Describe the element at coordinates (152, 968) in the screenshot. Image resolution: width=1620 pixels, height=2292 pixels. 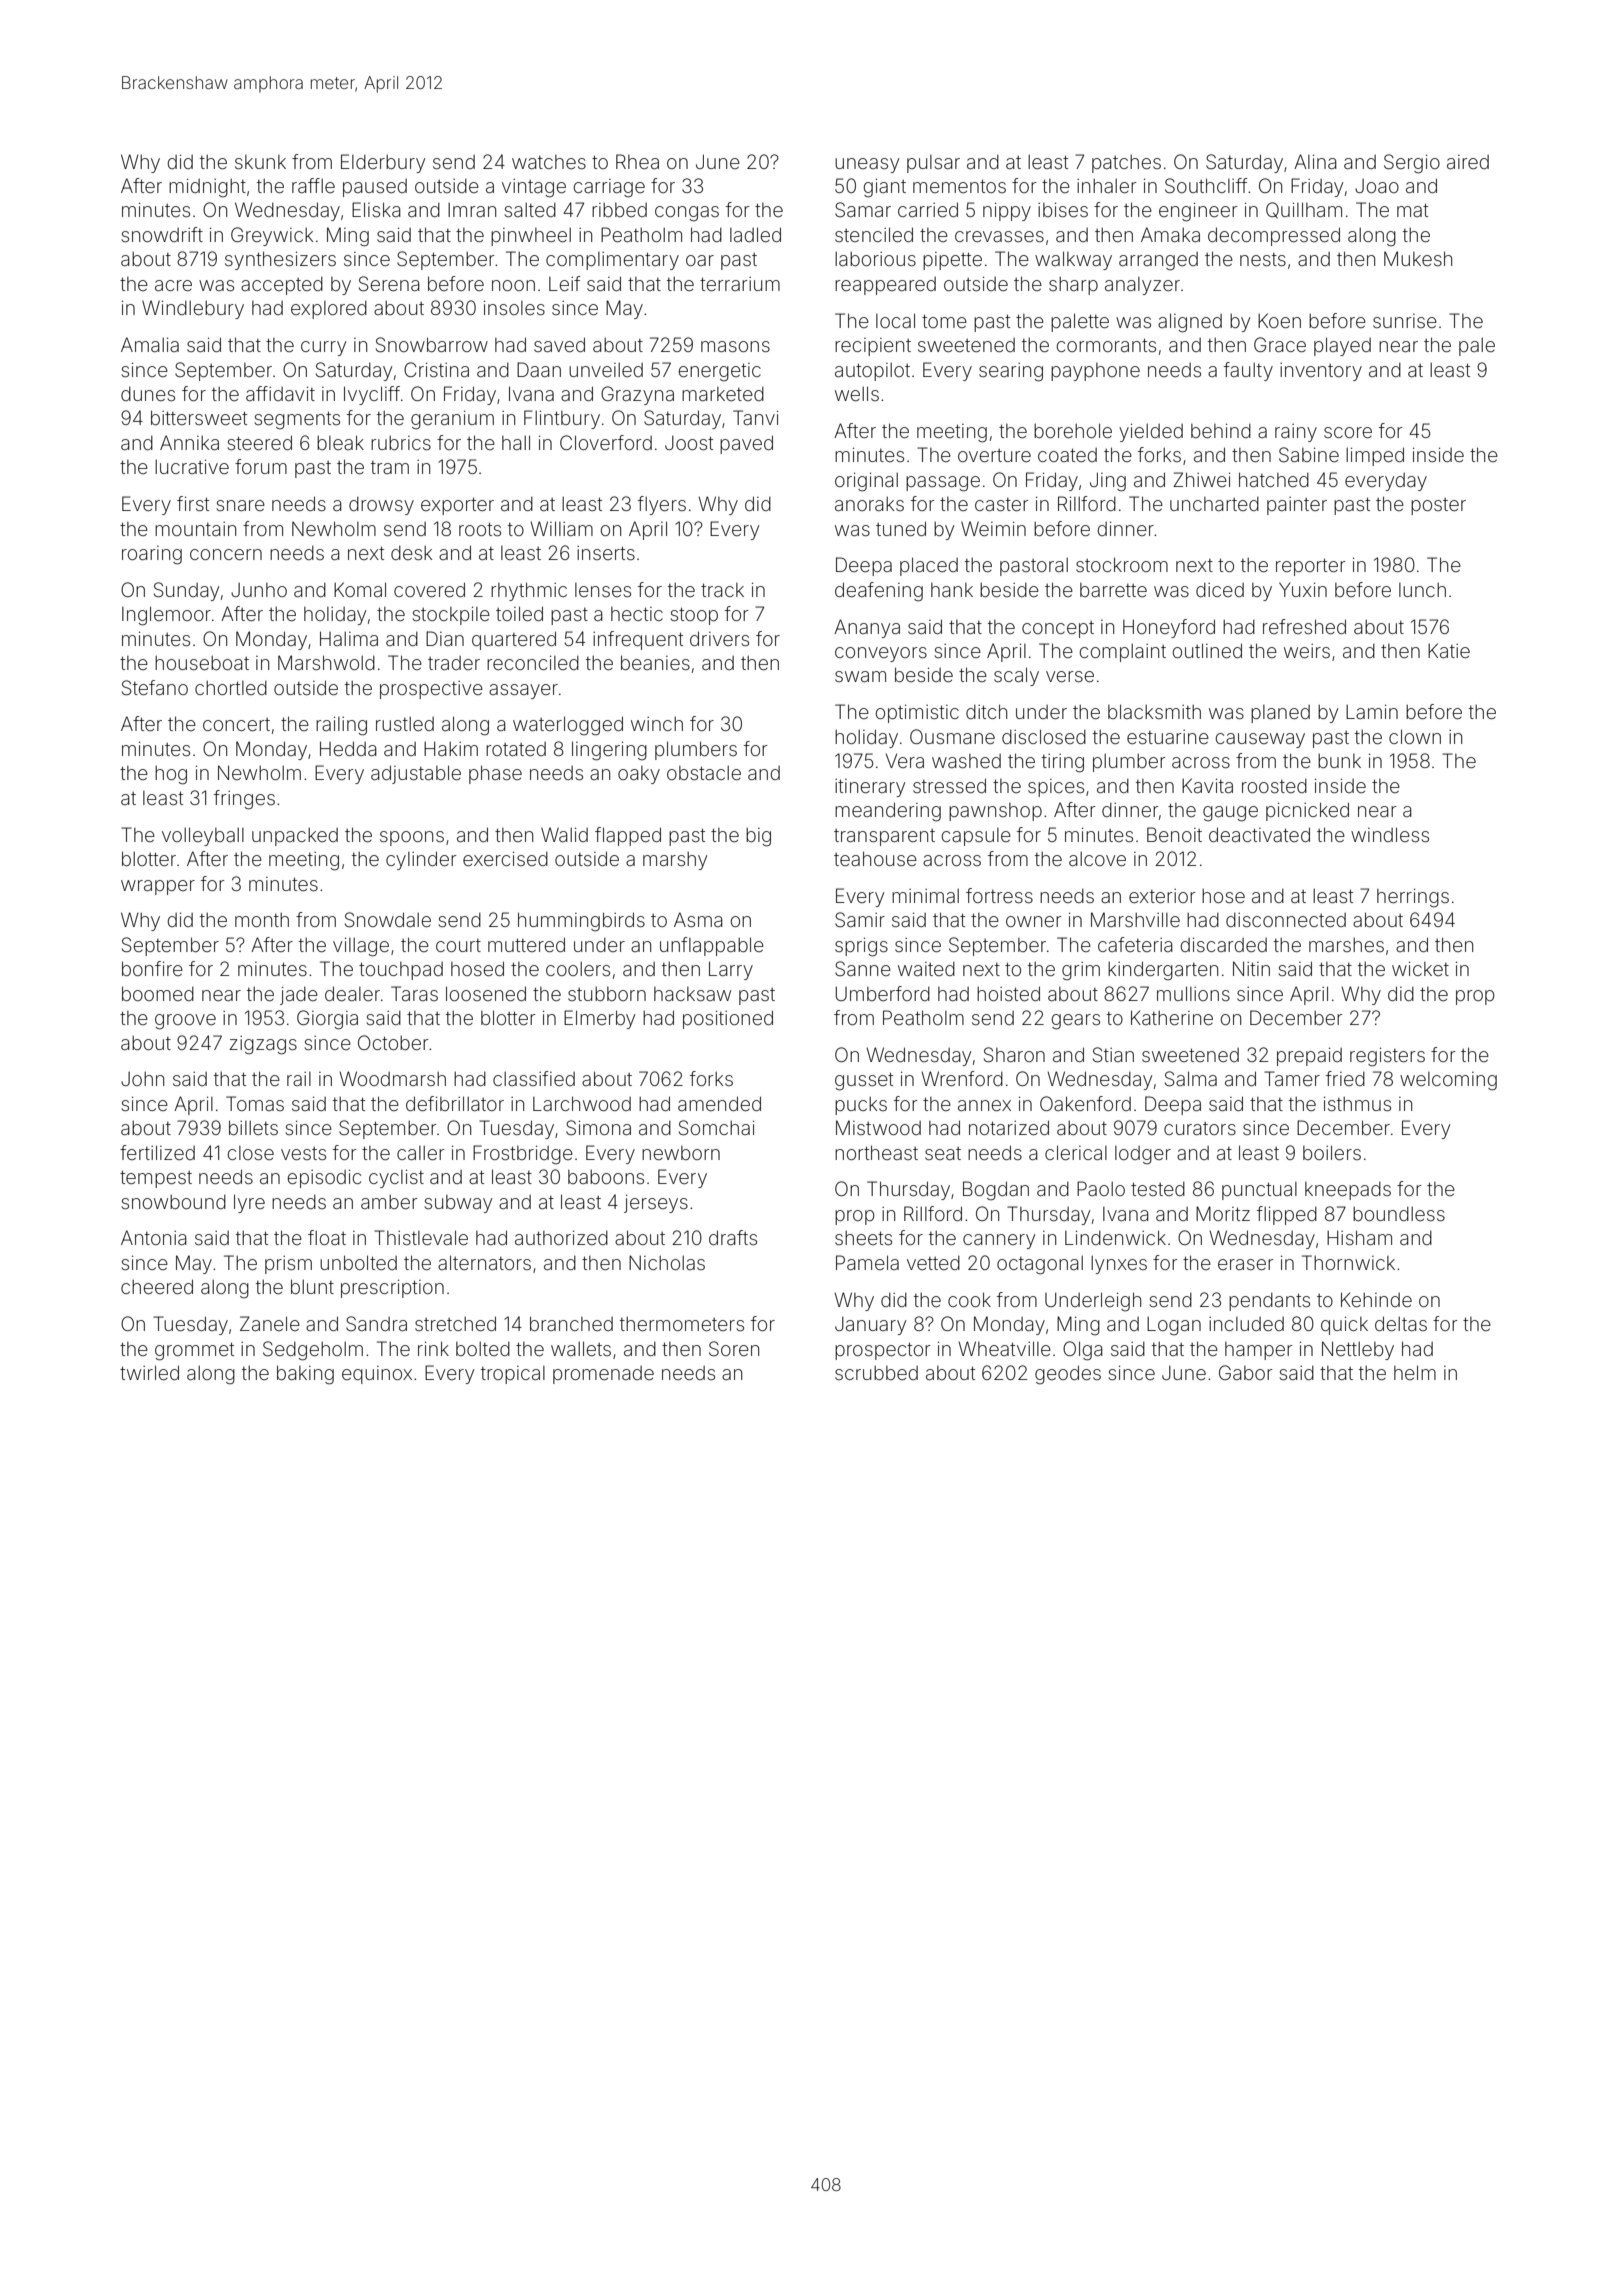
I see `bonfire` at that location.
